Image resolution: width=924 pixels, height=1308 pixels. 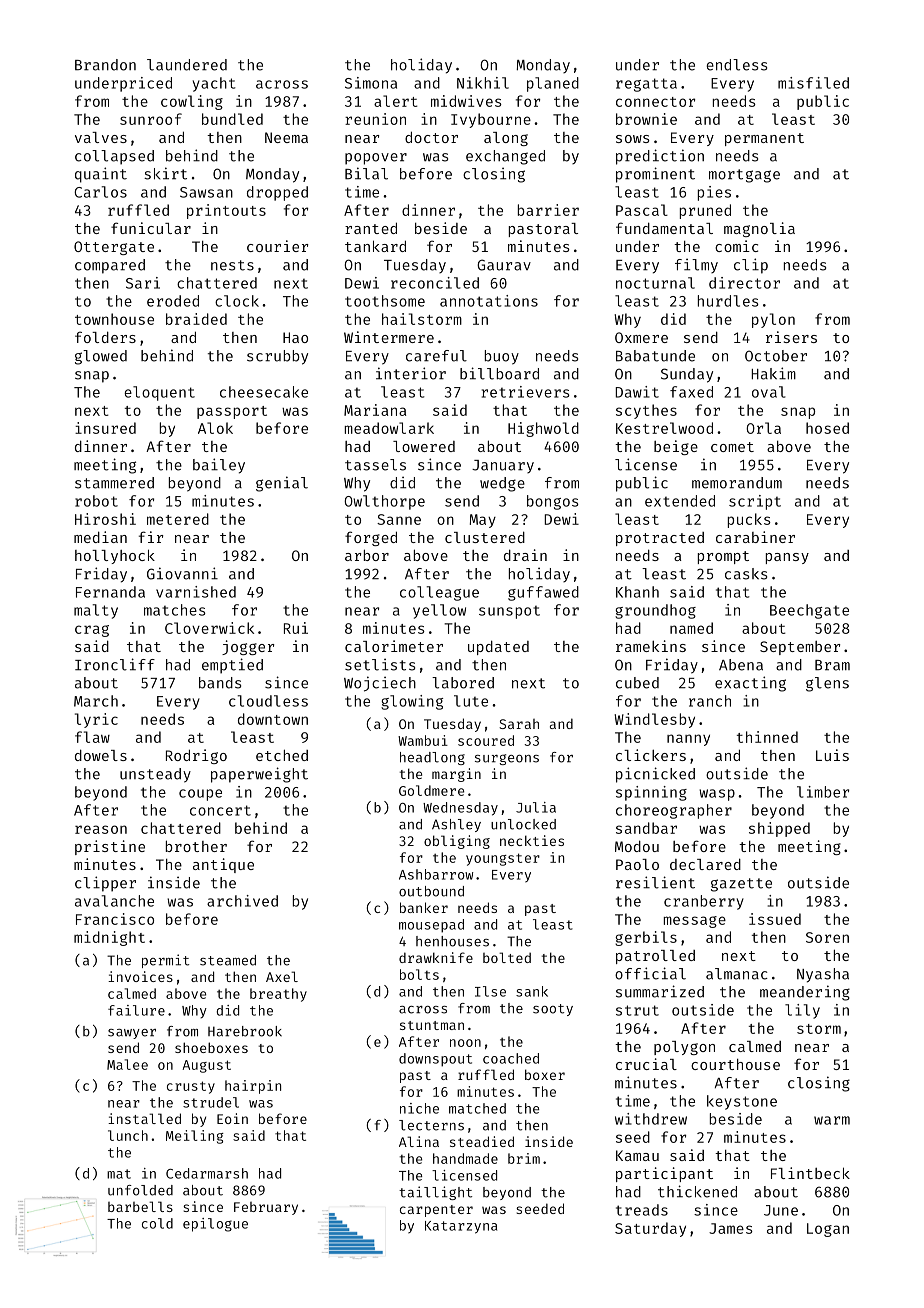 I want to click on metered, so click(x=178, y=519).
